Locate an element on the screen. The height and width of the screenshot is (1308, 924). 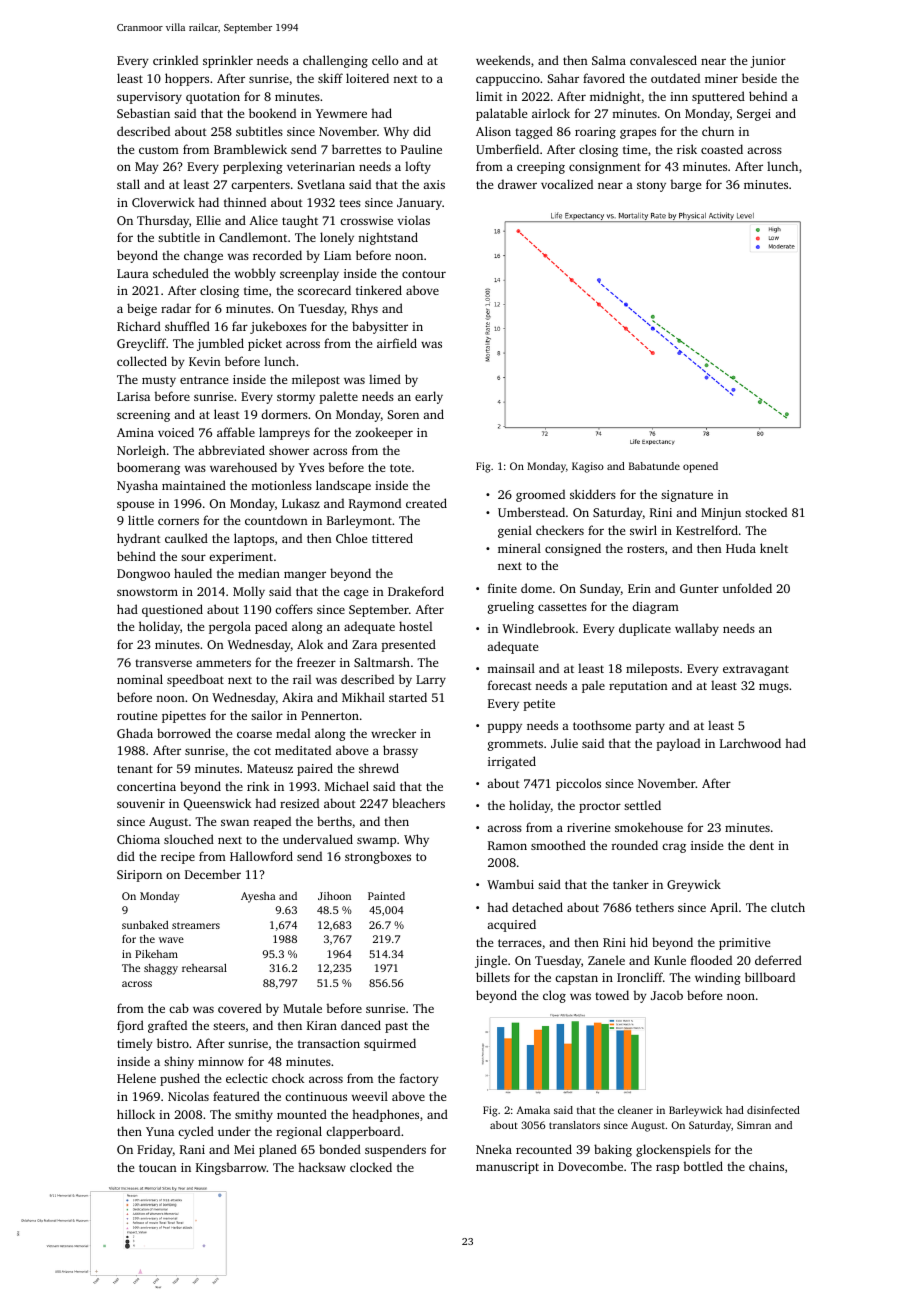
Dongwoo is located at coordinates (143, 575).
